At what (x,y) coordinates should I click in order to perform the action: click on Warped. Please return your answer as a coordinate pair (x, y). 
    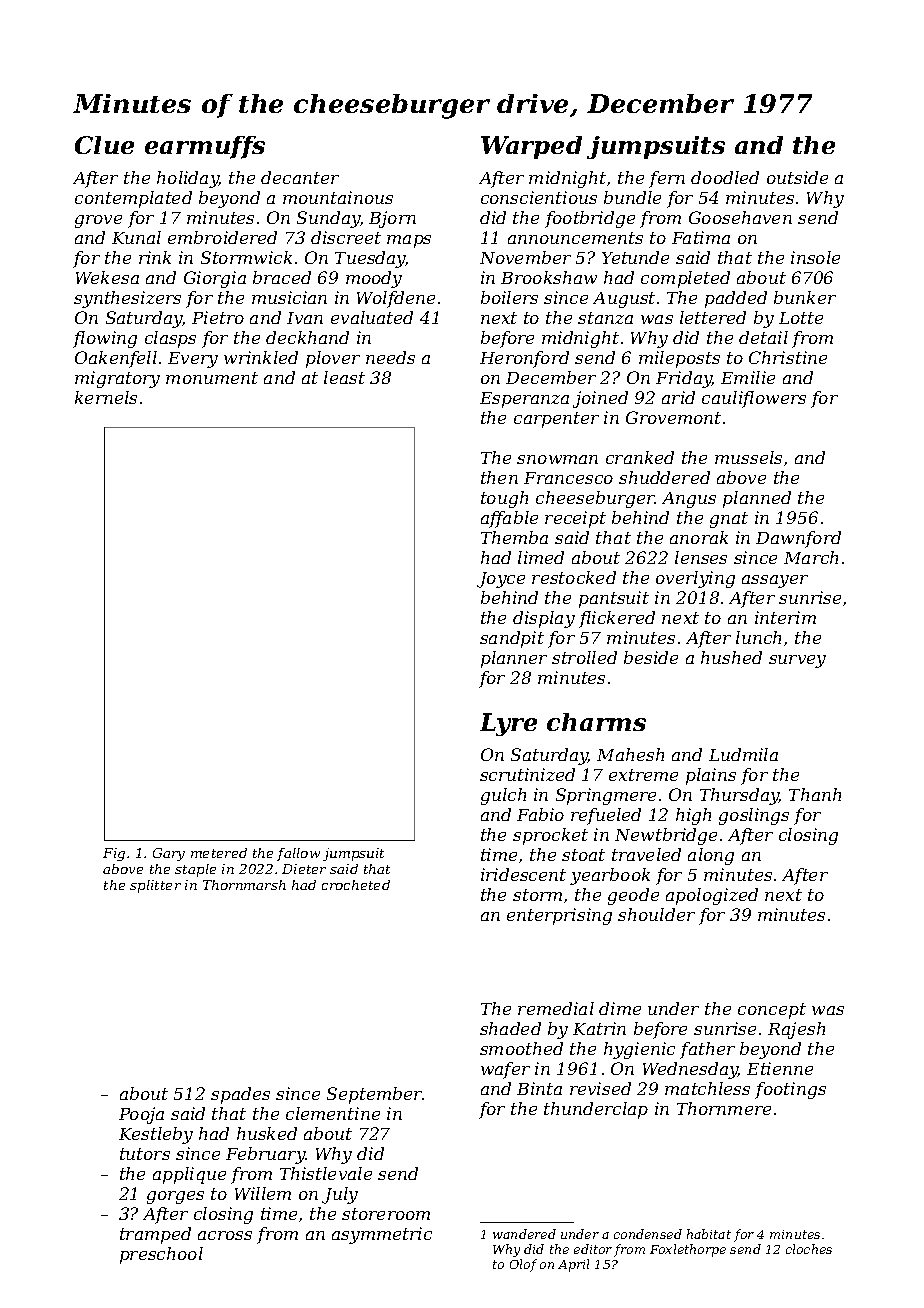
    Looking at the image, I should click on (531, 147).
